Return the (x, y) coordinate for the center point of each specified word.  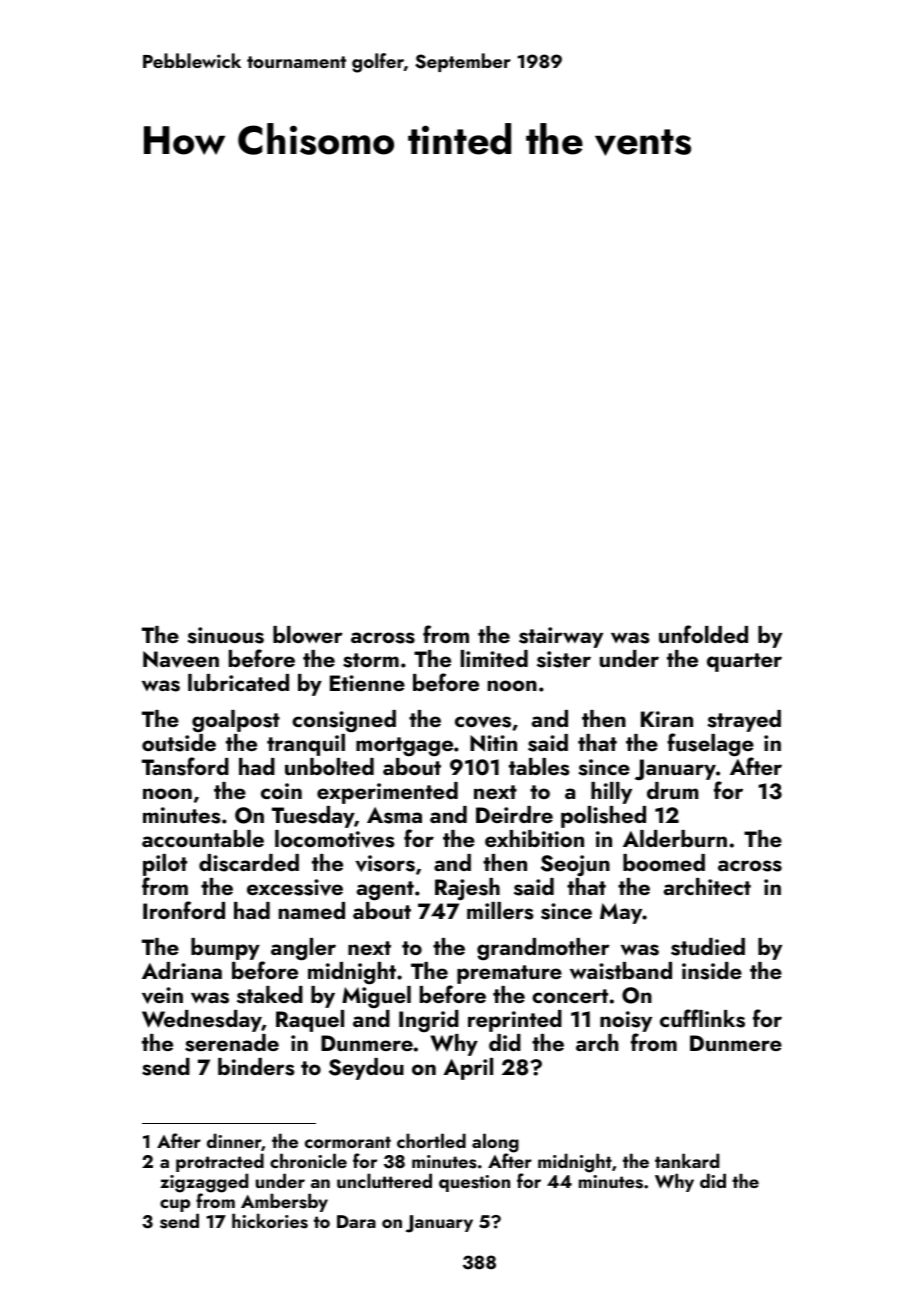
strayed (744, 721)
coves (483, 722)
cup (175, 1205)
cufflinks (702, 1018)
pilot (165, 865)
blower (308, 634)
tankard (687, 1160)
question (474, 1183)
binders (256, 1067)
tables (539, 767)
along (495, 1143)
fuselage (710, 745)
